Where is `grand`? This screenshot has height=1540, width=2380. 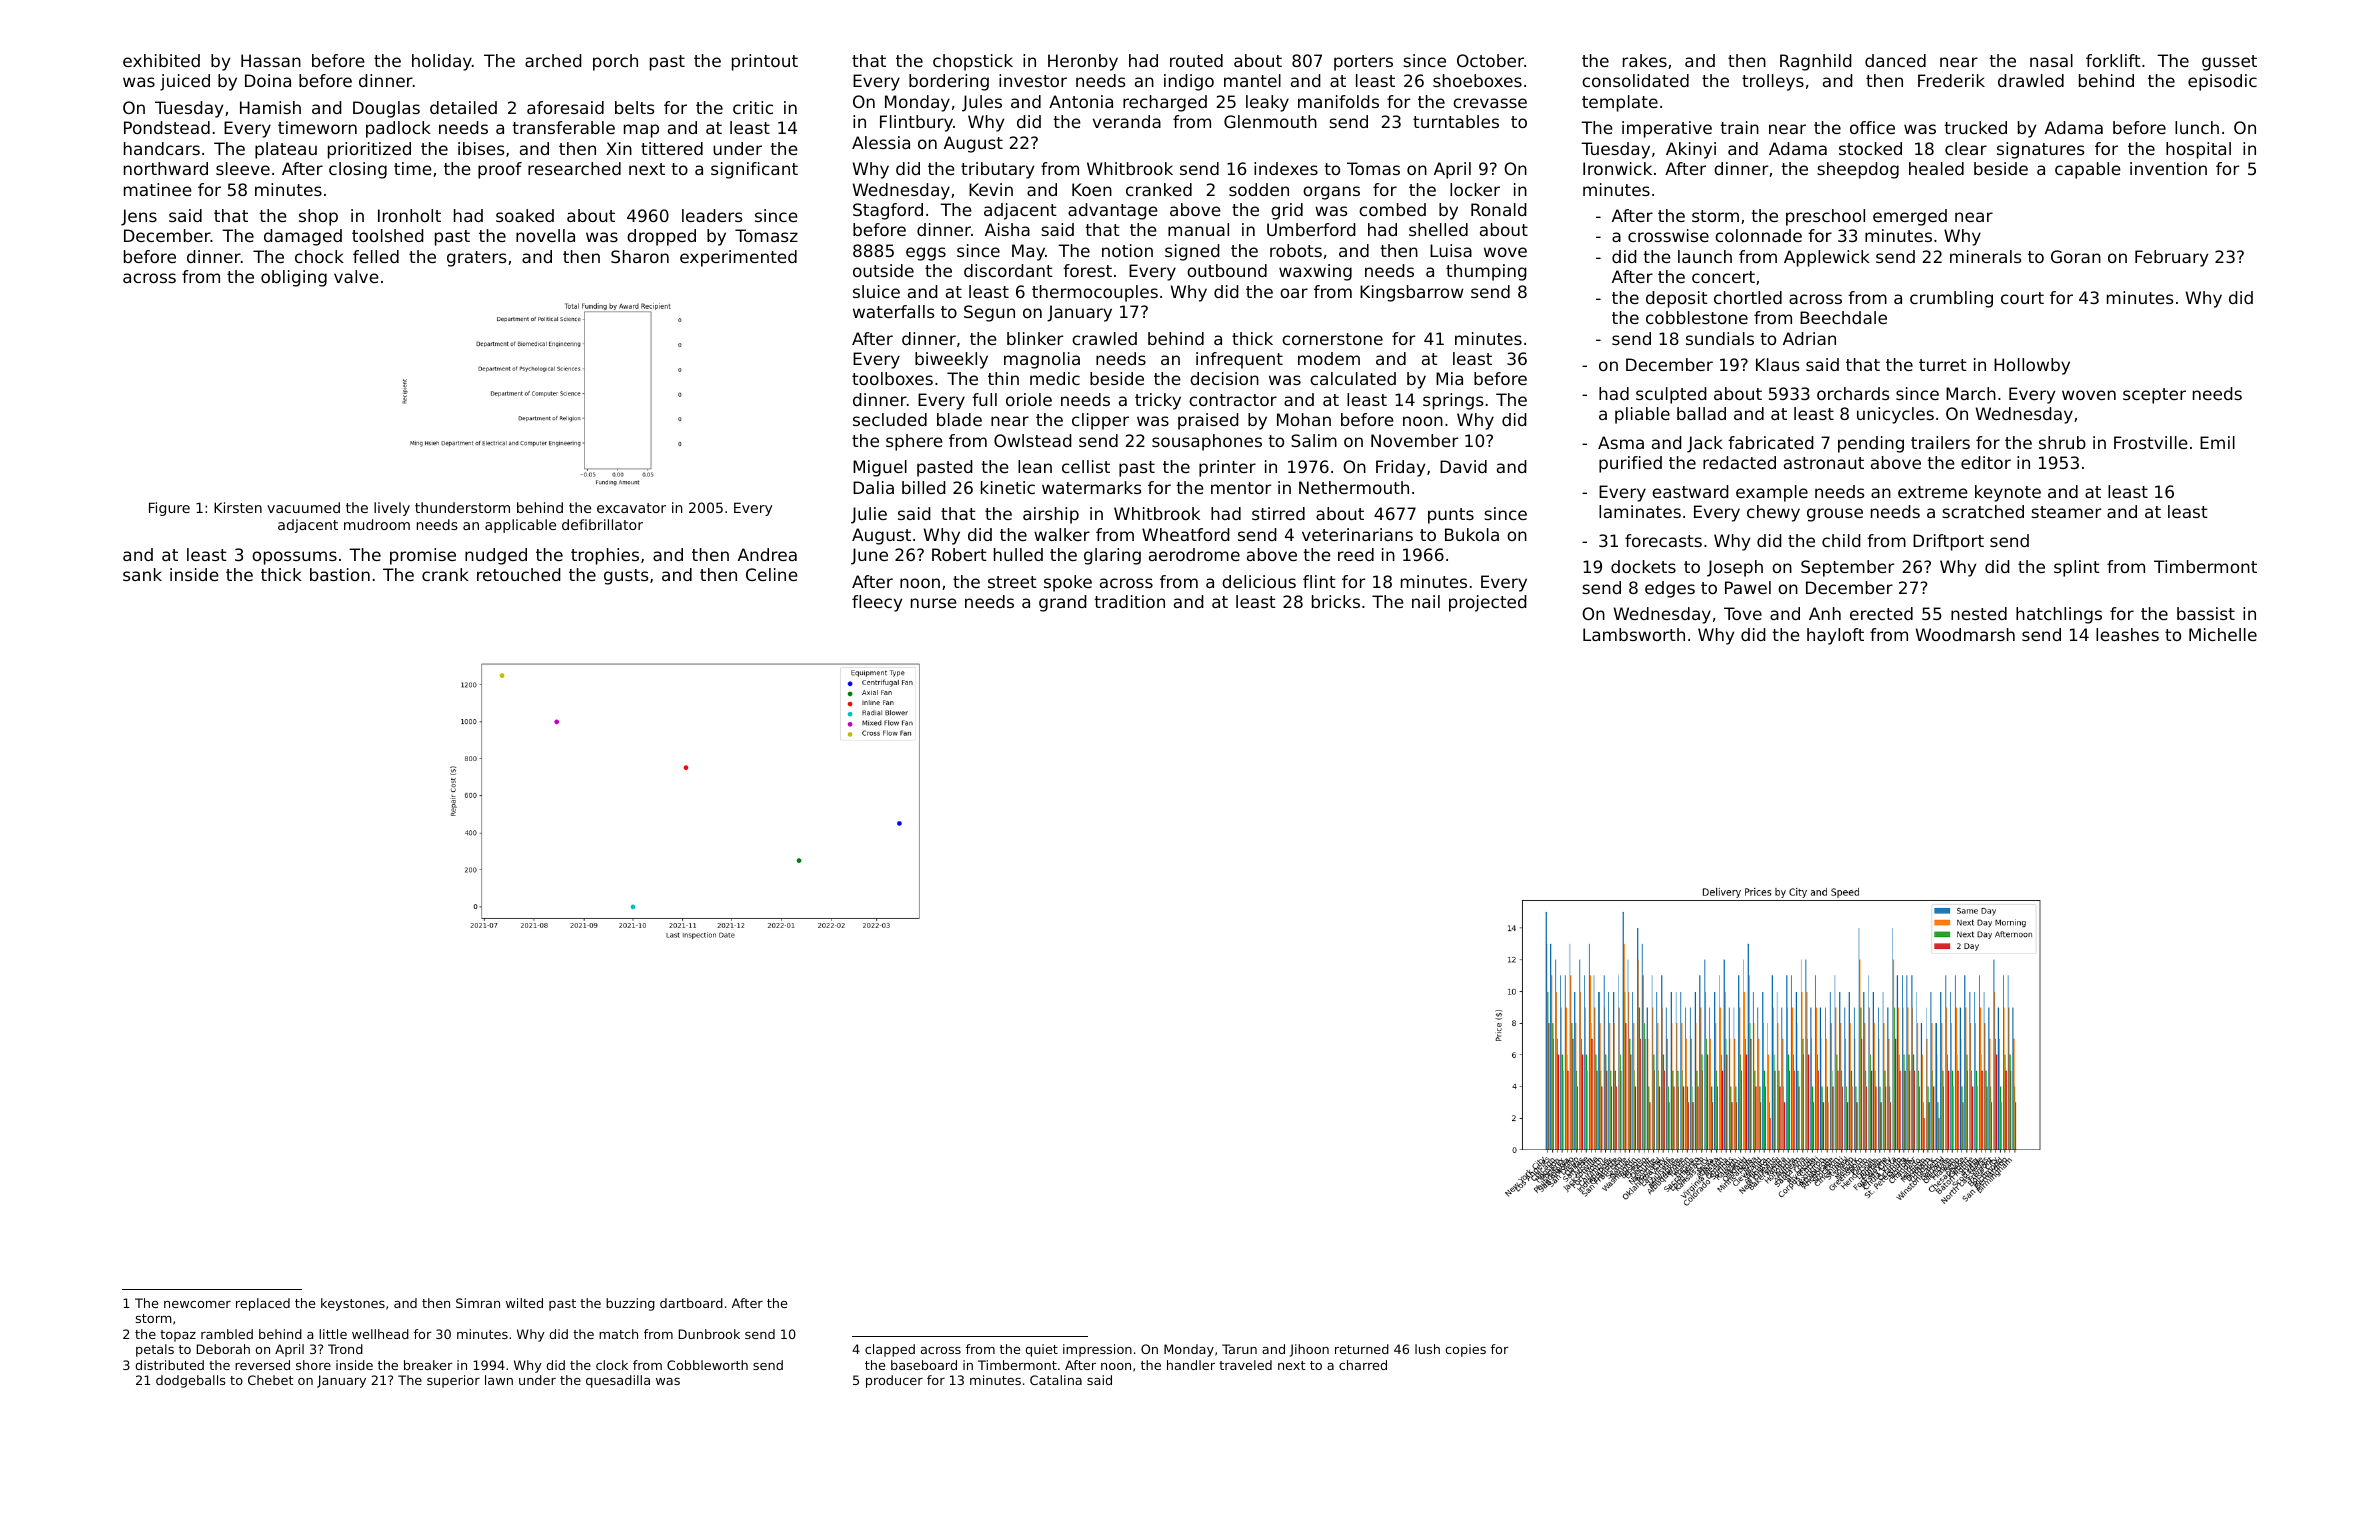 grand is located at coordinates (1063, 603).
